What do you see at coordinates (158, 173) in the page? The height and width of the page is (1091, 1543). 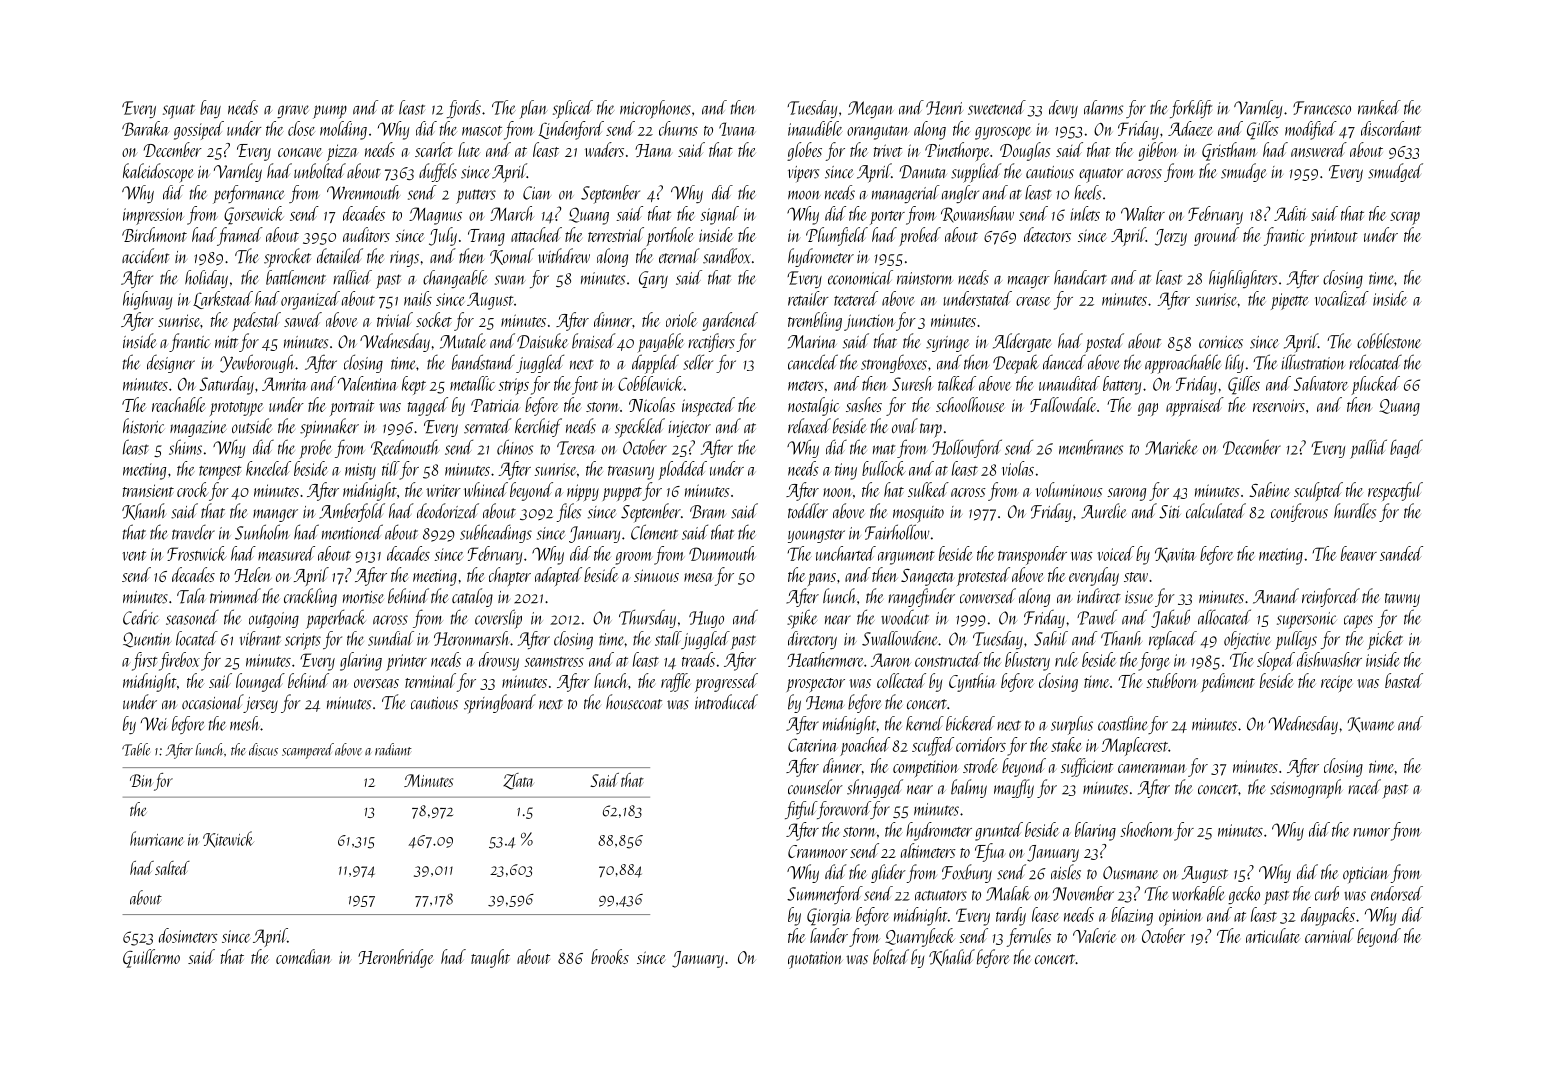 I see `kaleidoscope` at bounding box center [158, 173].
